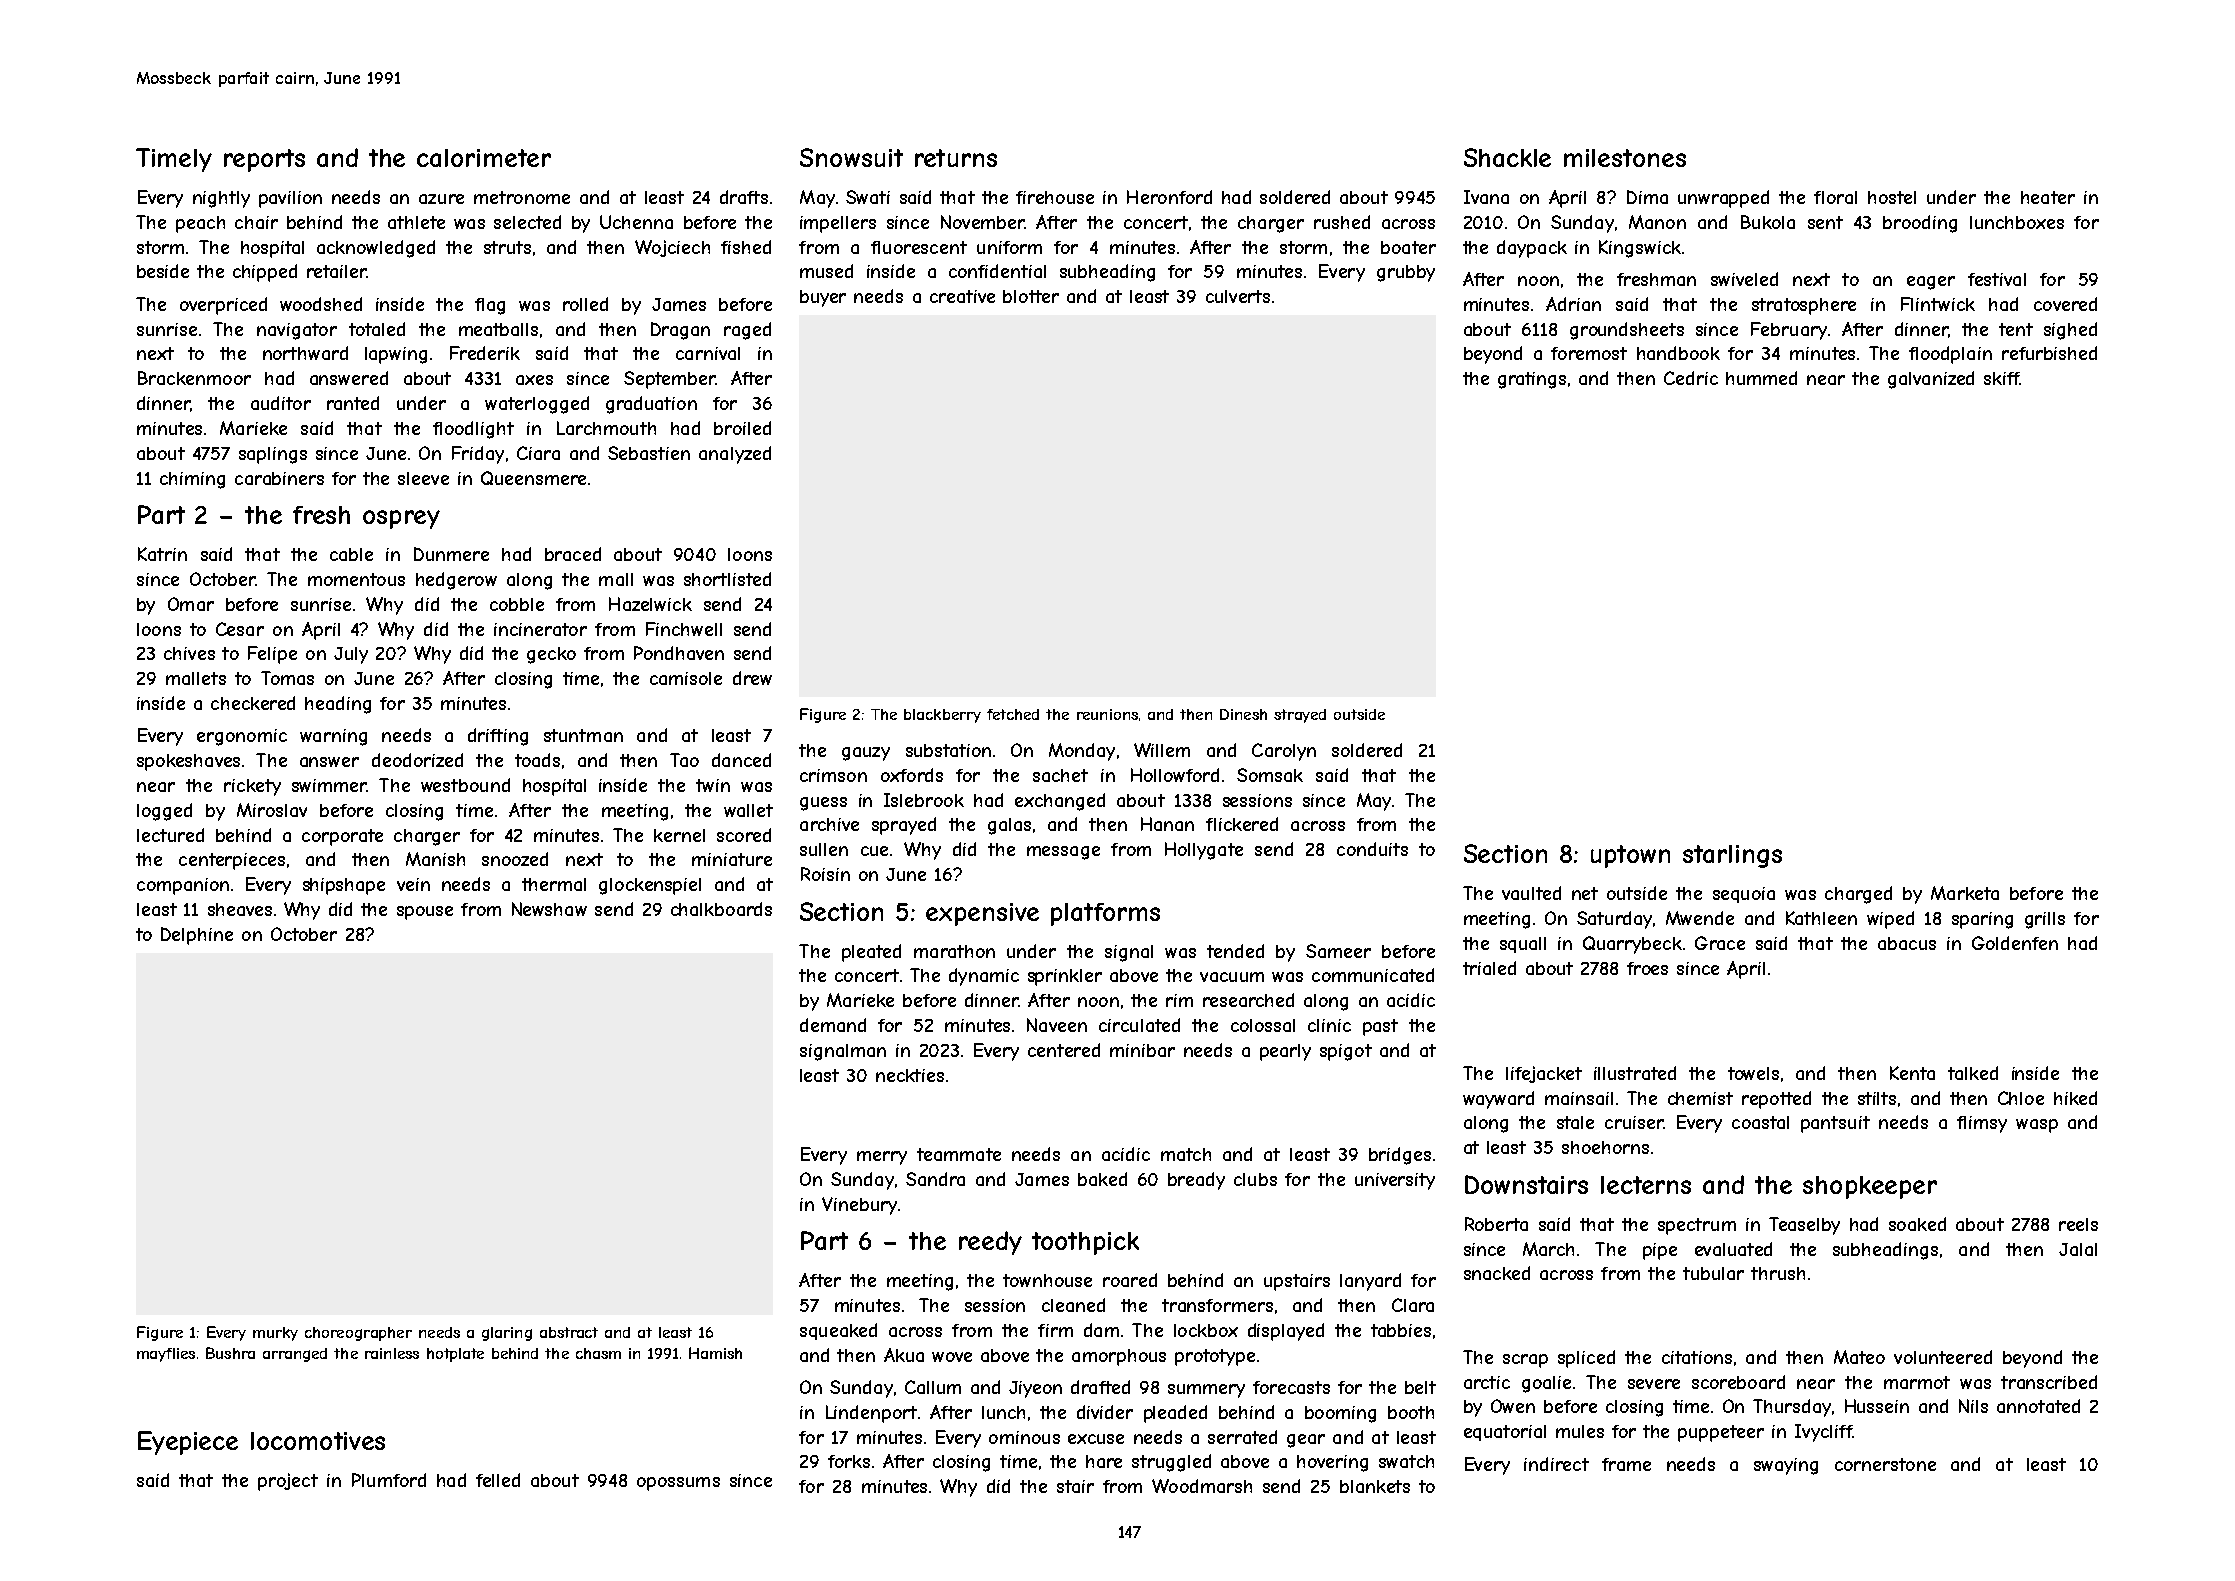  Describe the element at coordinates (1626, 1464) in the screenshot. I see `frame` at that location.
